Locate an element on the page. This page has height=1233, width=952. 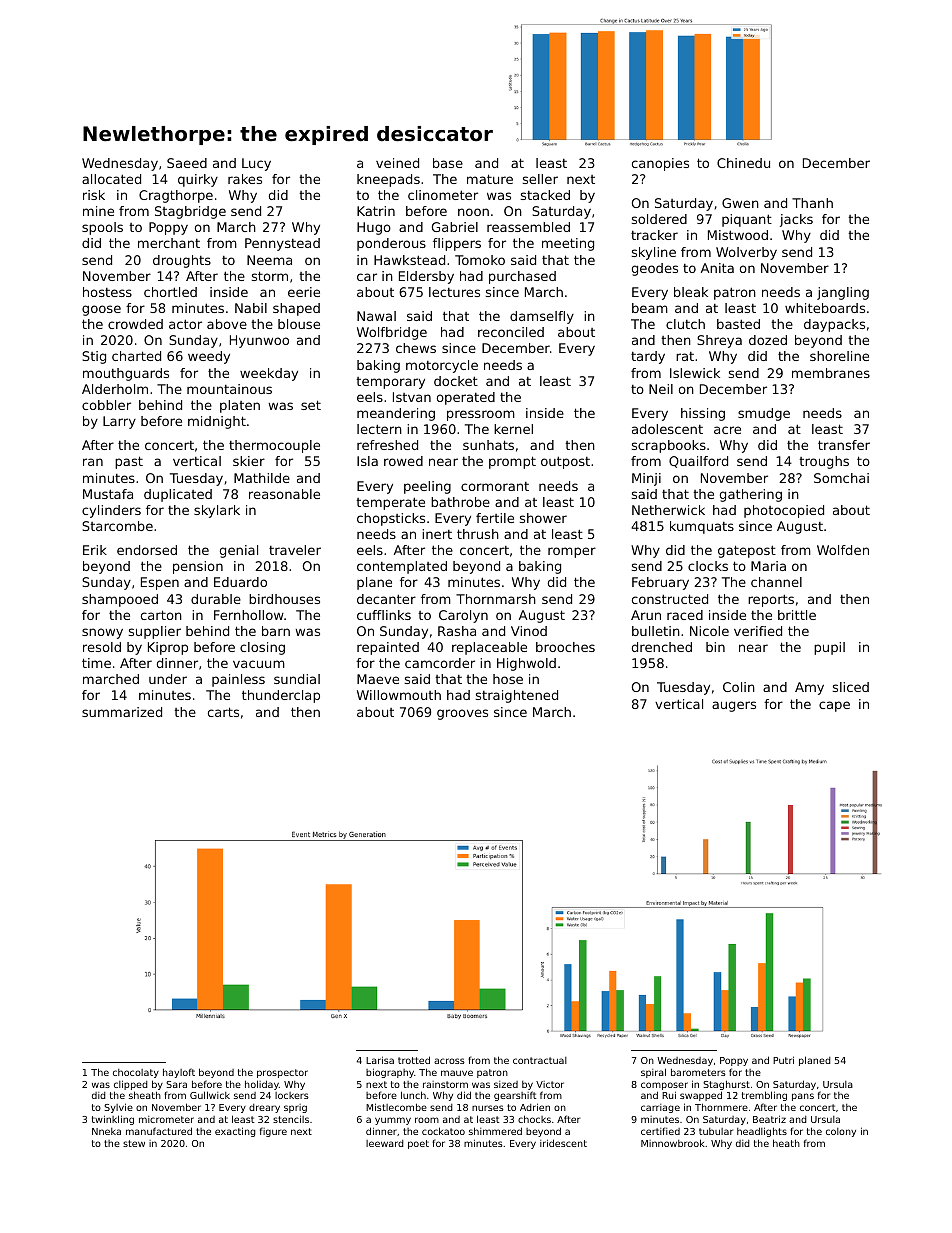
constructed is located at coordinates (670, 599).
